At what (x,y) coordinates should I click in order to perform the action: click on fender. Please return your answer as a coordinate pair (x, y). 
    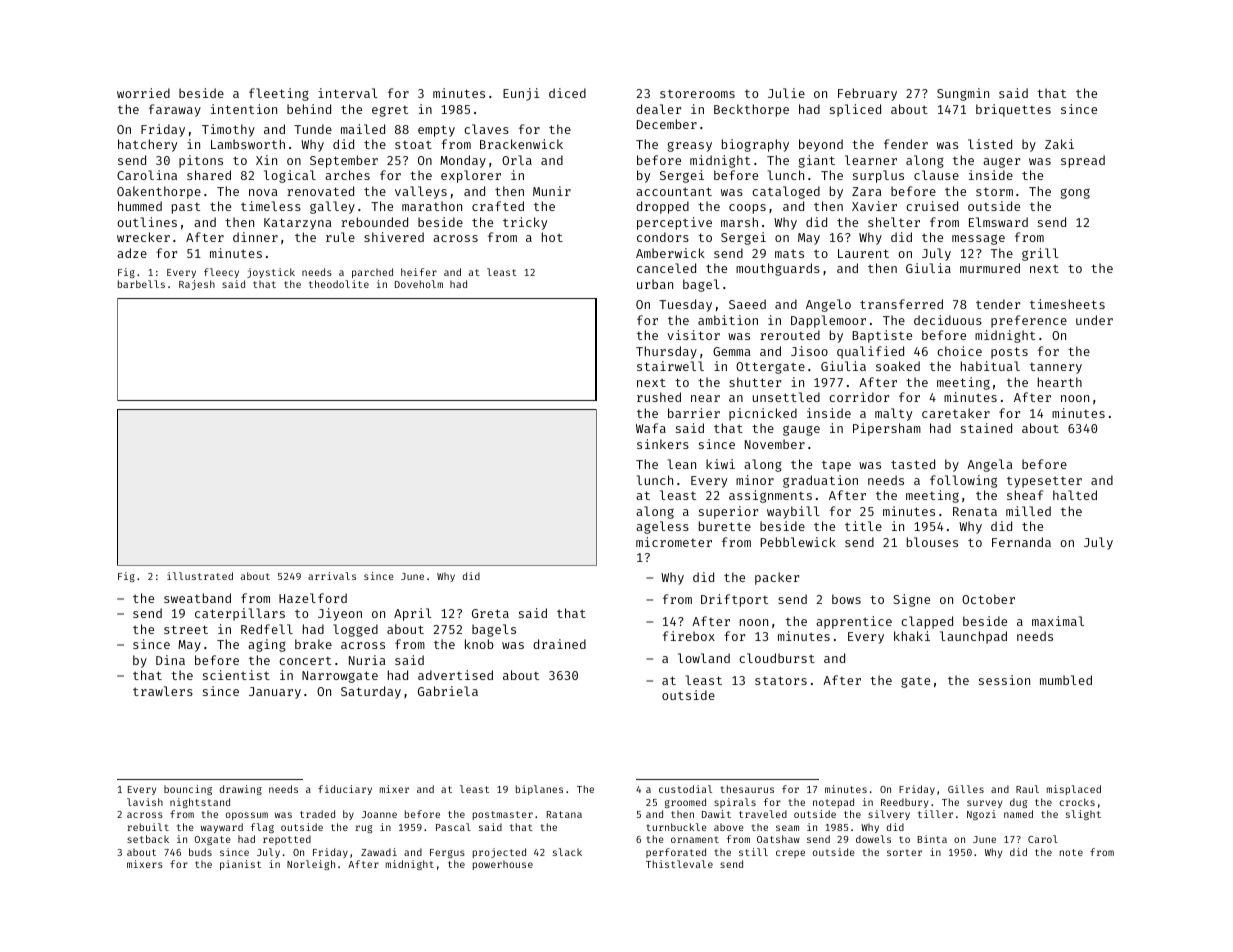
    Looking at the image, I should click on (906, 144).
